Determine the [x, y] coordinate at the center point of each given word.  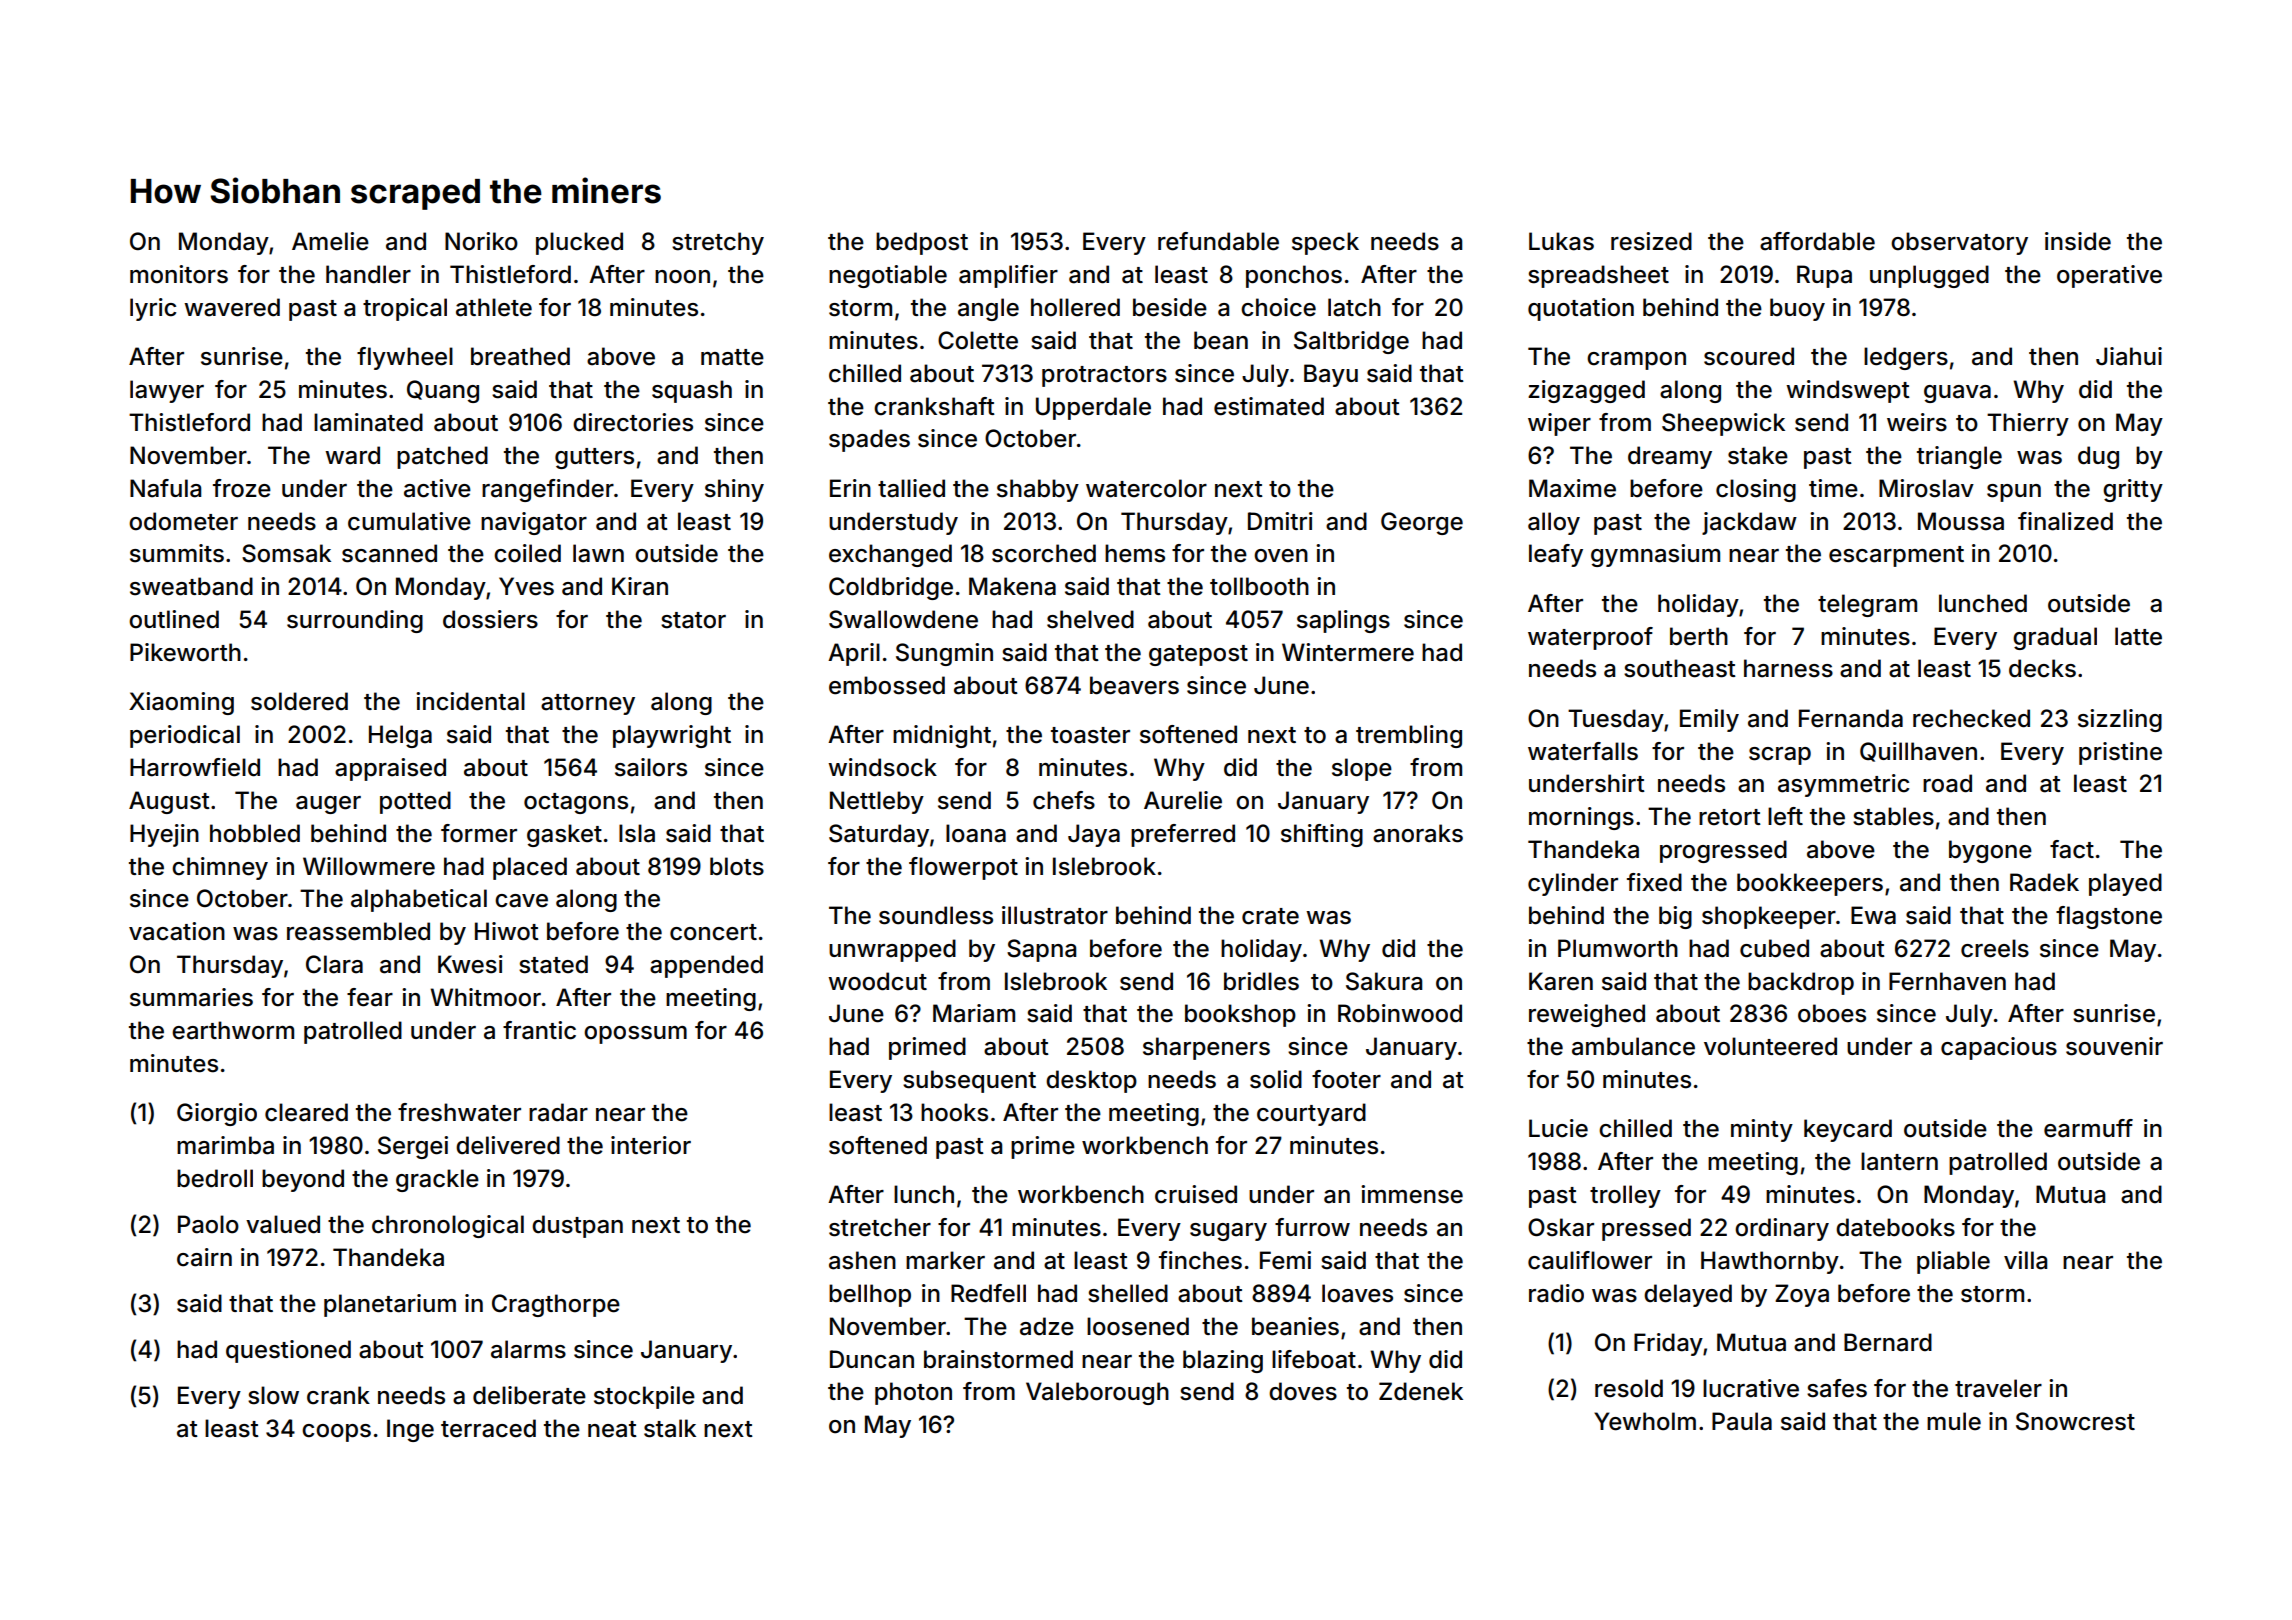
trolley [1625, 1196]
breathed [520, 356]
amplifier [1008, 276]
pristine [2120, 753]
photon [913, 1393]
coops [336, 1433]
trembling [1409, 736]
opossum [635, 1035]
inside [2078, 241]
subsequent [969, 1081]
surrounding [355, 621]
